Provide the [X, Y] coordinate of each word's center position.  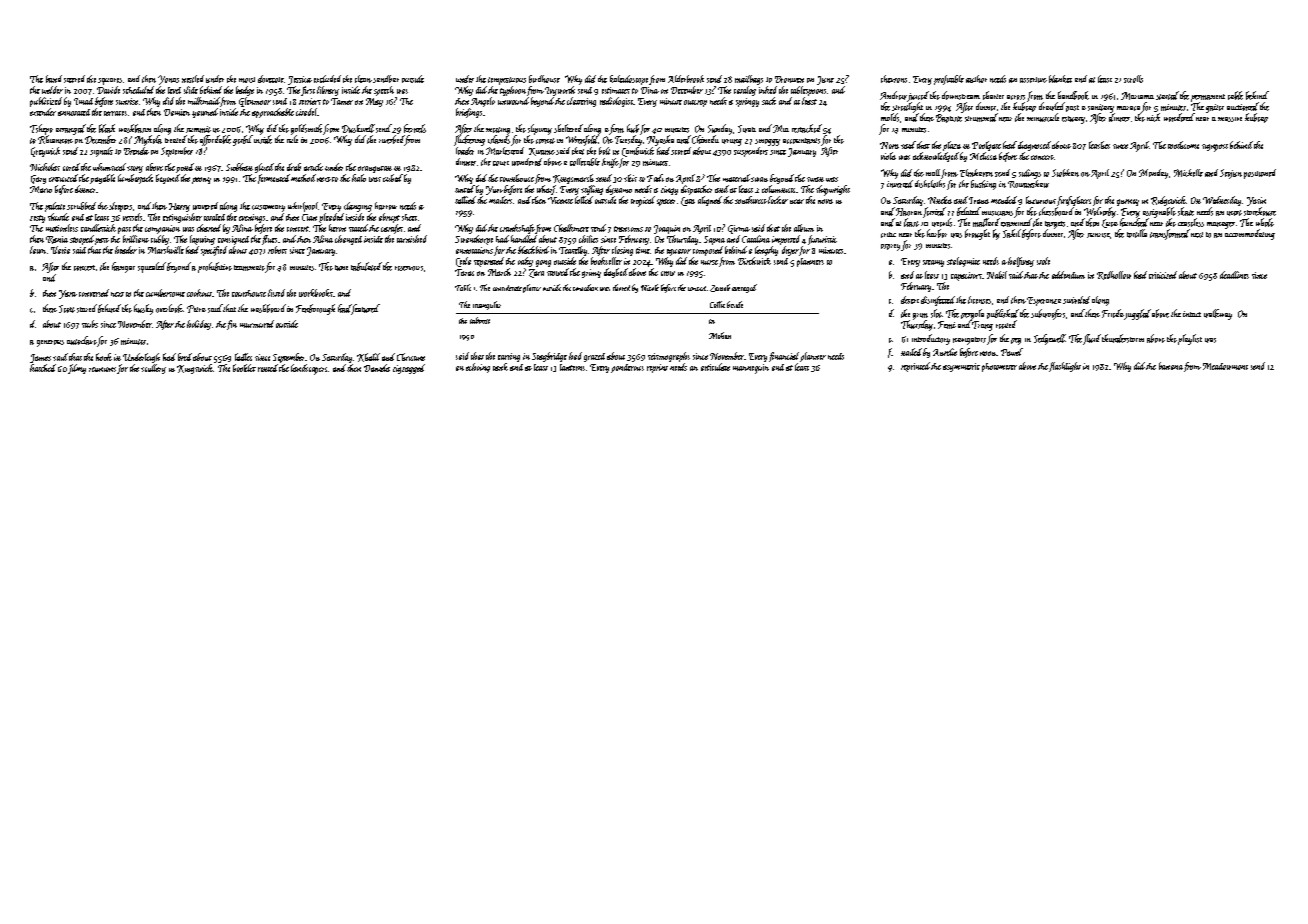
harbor [937, 233]
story [135, 169]
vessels [132, 217]
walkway [1218, 314]
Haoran [909, 212]
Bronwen [789, 79]
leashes [1099, 145]
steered [74, 79]
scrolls [1133, 79]
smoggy [767, 142]
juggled [1137, 314]
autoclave [82, 340]
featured [365, 309]
